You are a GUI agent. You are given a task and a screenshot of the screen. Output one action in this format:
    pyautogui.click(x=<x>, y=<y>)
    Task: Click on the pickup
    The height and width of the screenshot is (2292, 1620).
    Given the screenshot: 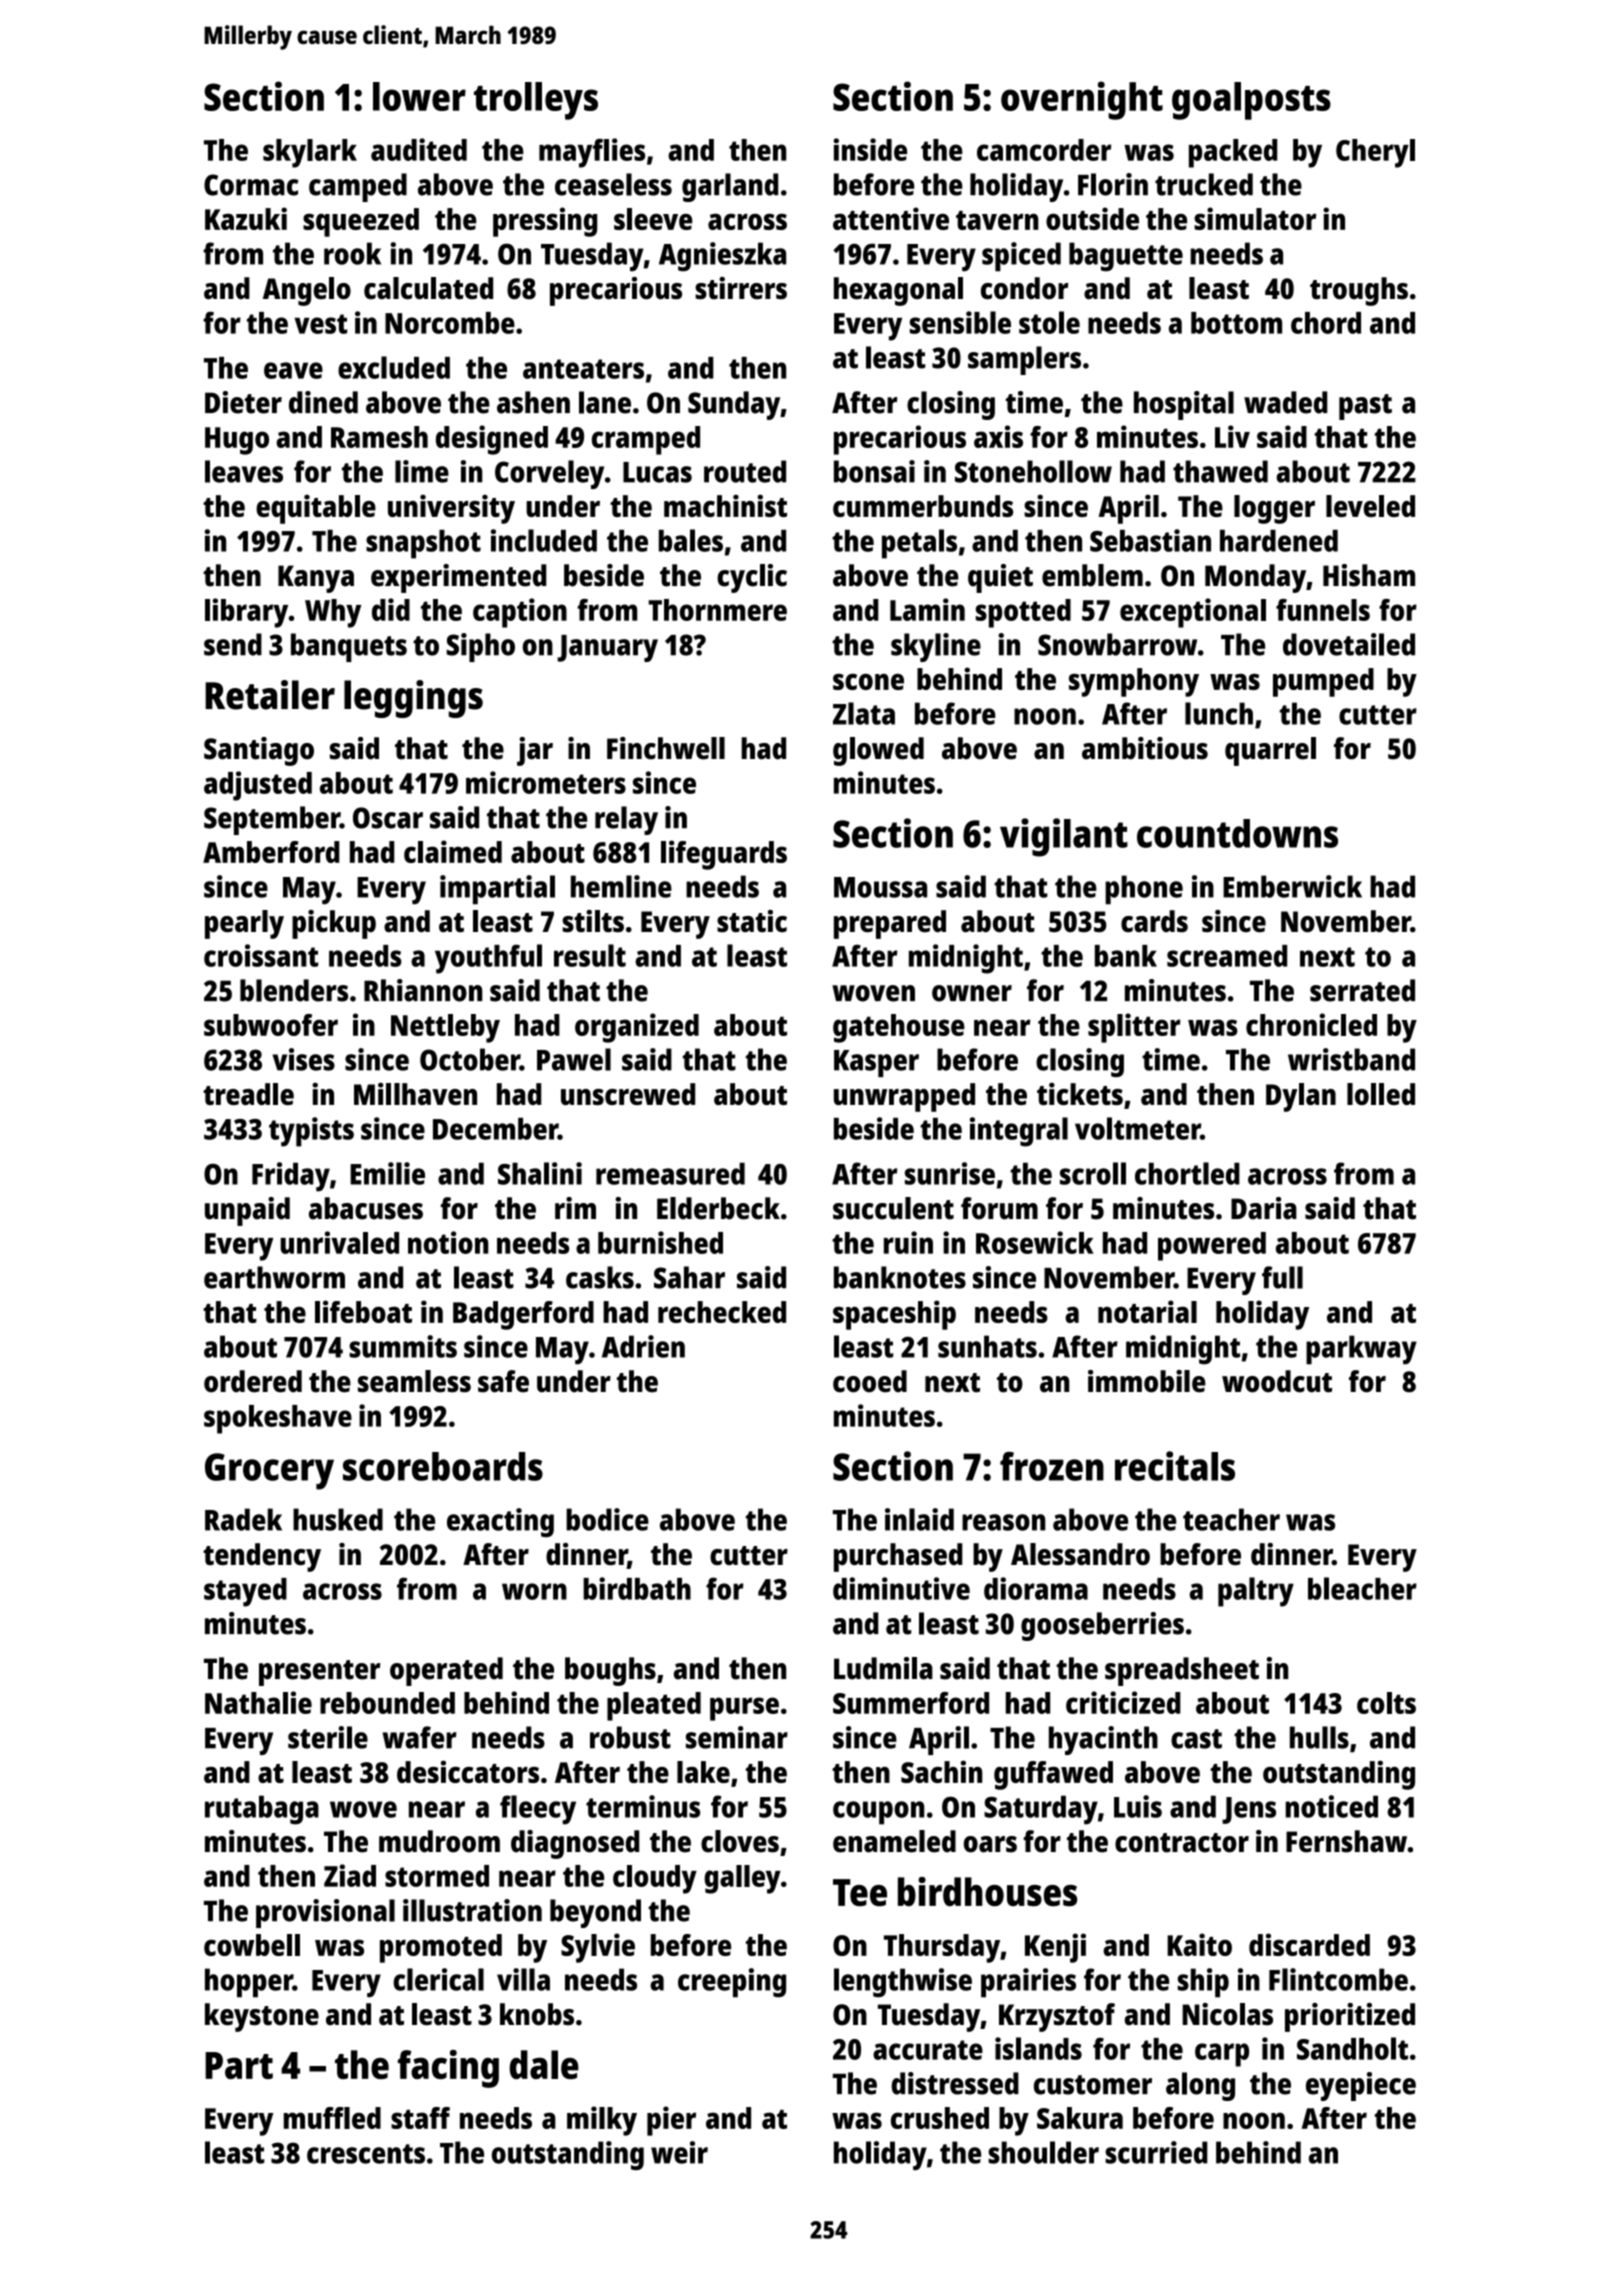 What is the action you would take?
    pyautogui.click(x=334, y=924)
